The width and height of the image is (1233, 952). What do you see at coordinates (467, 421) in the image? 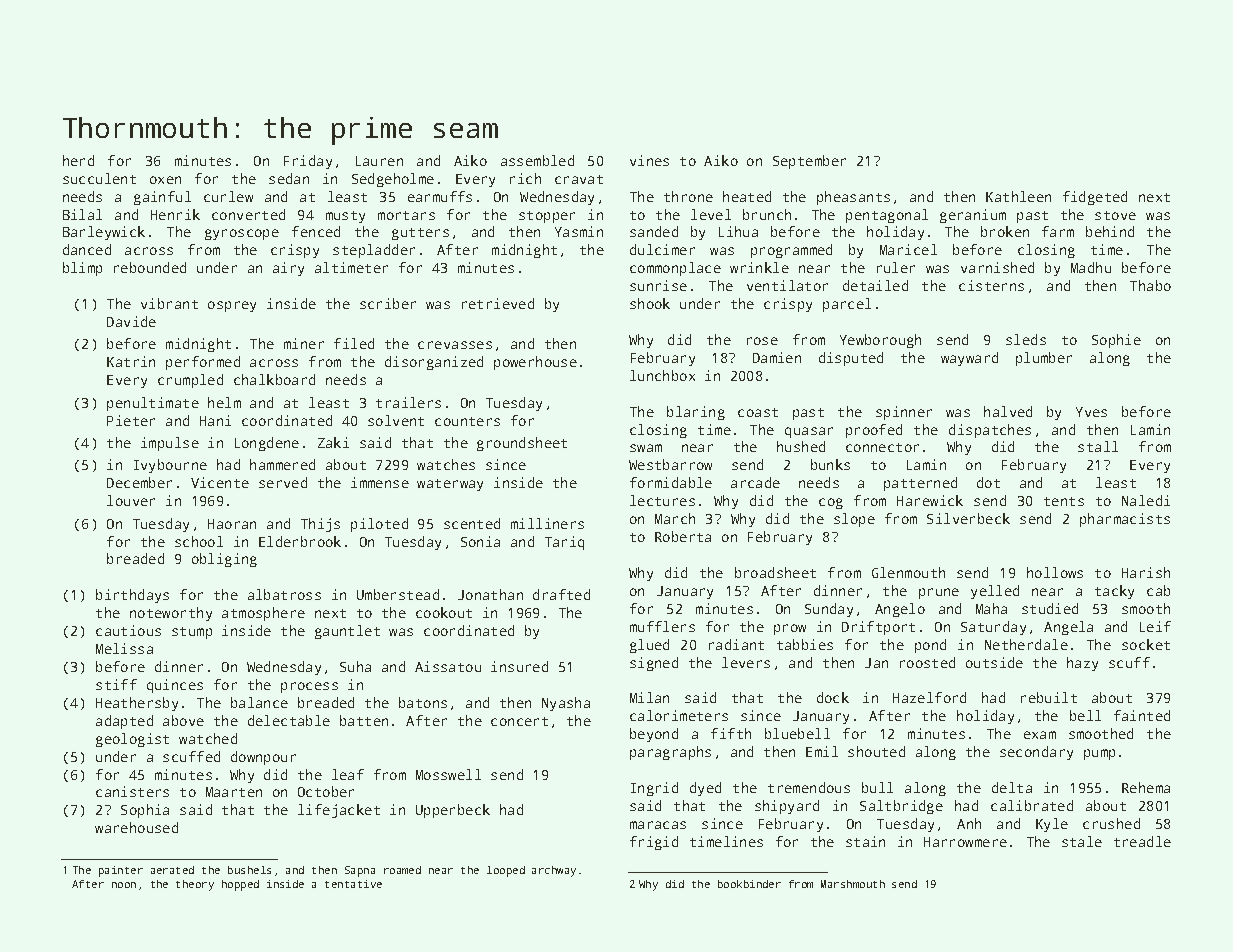
I see `counters` at bounding box center [467, 421].
